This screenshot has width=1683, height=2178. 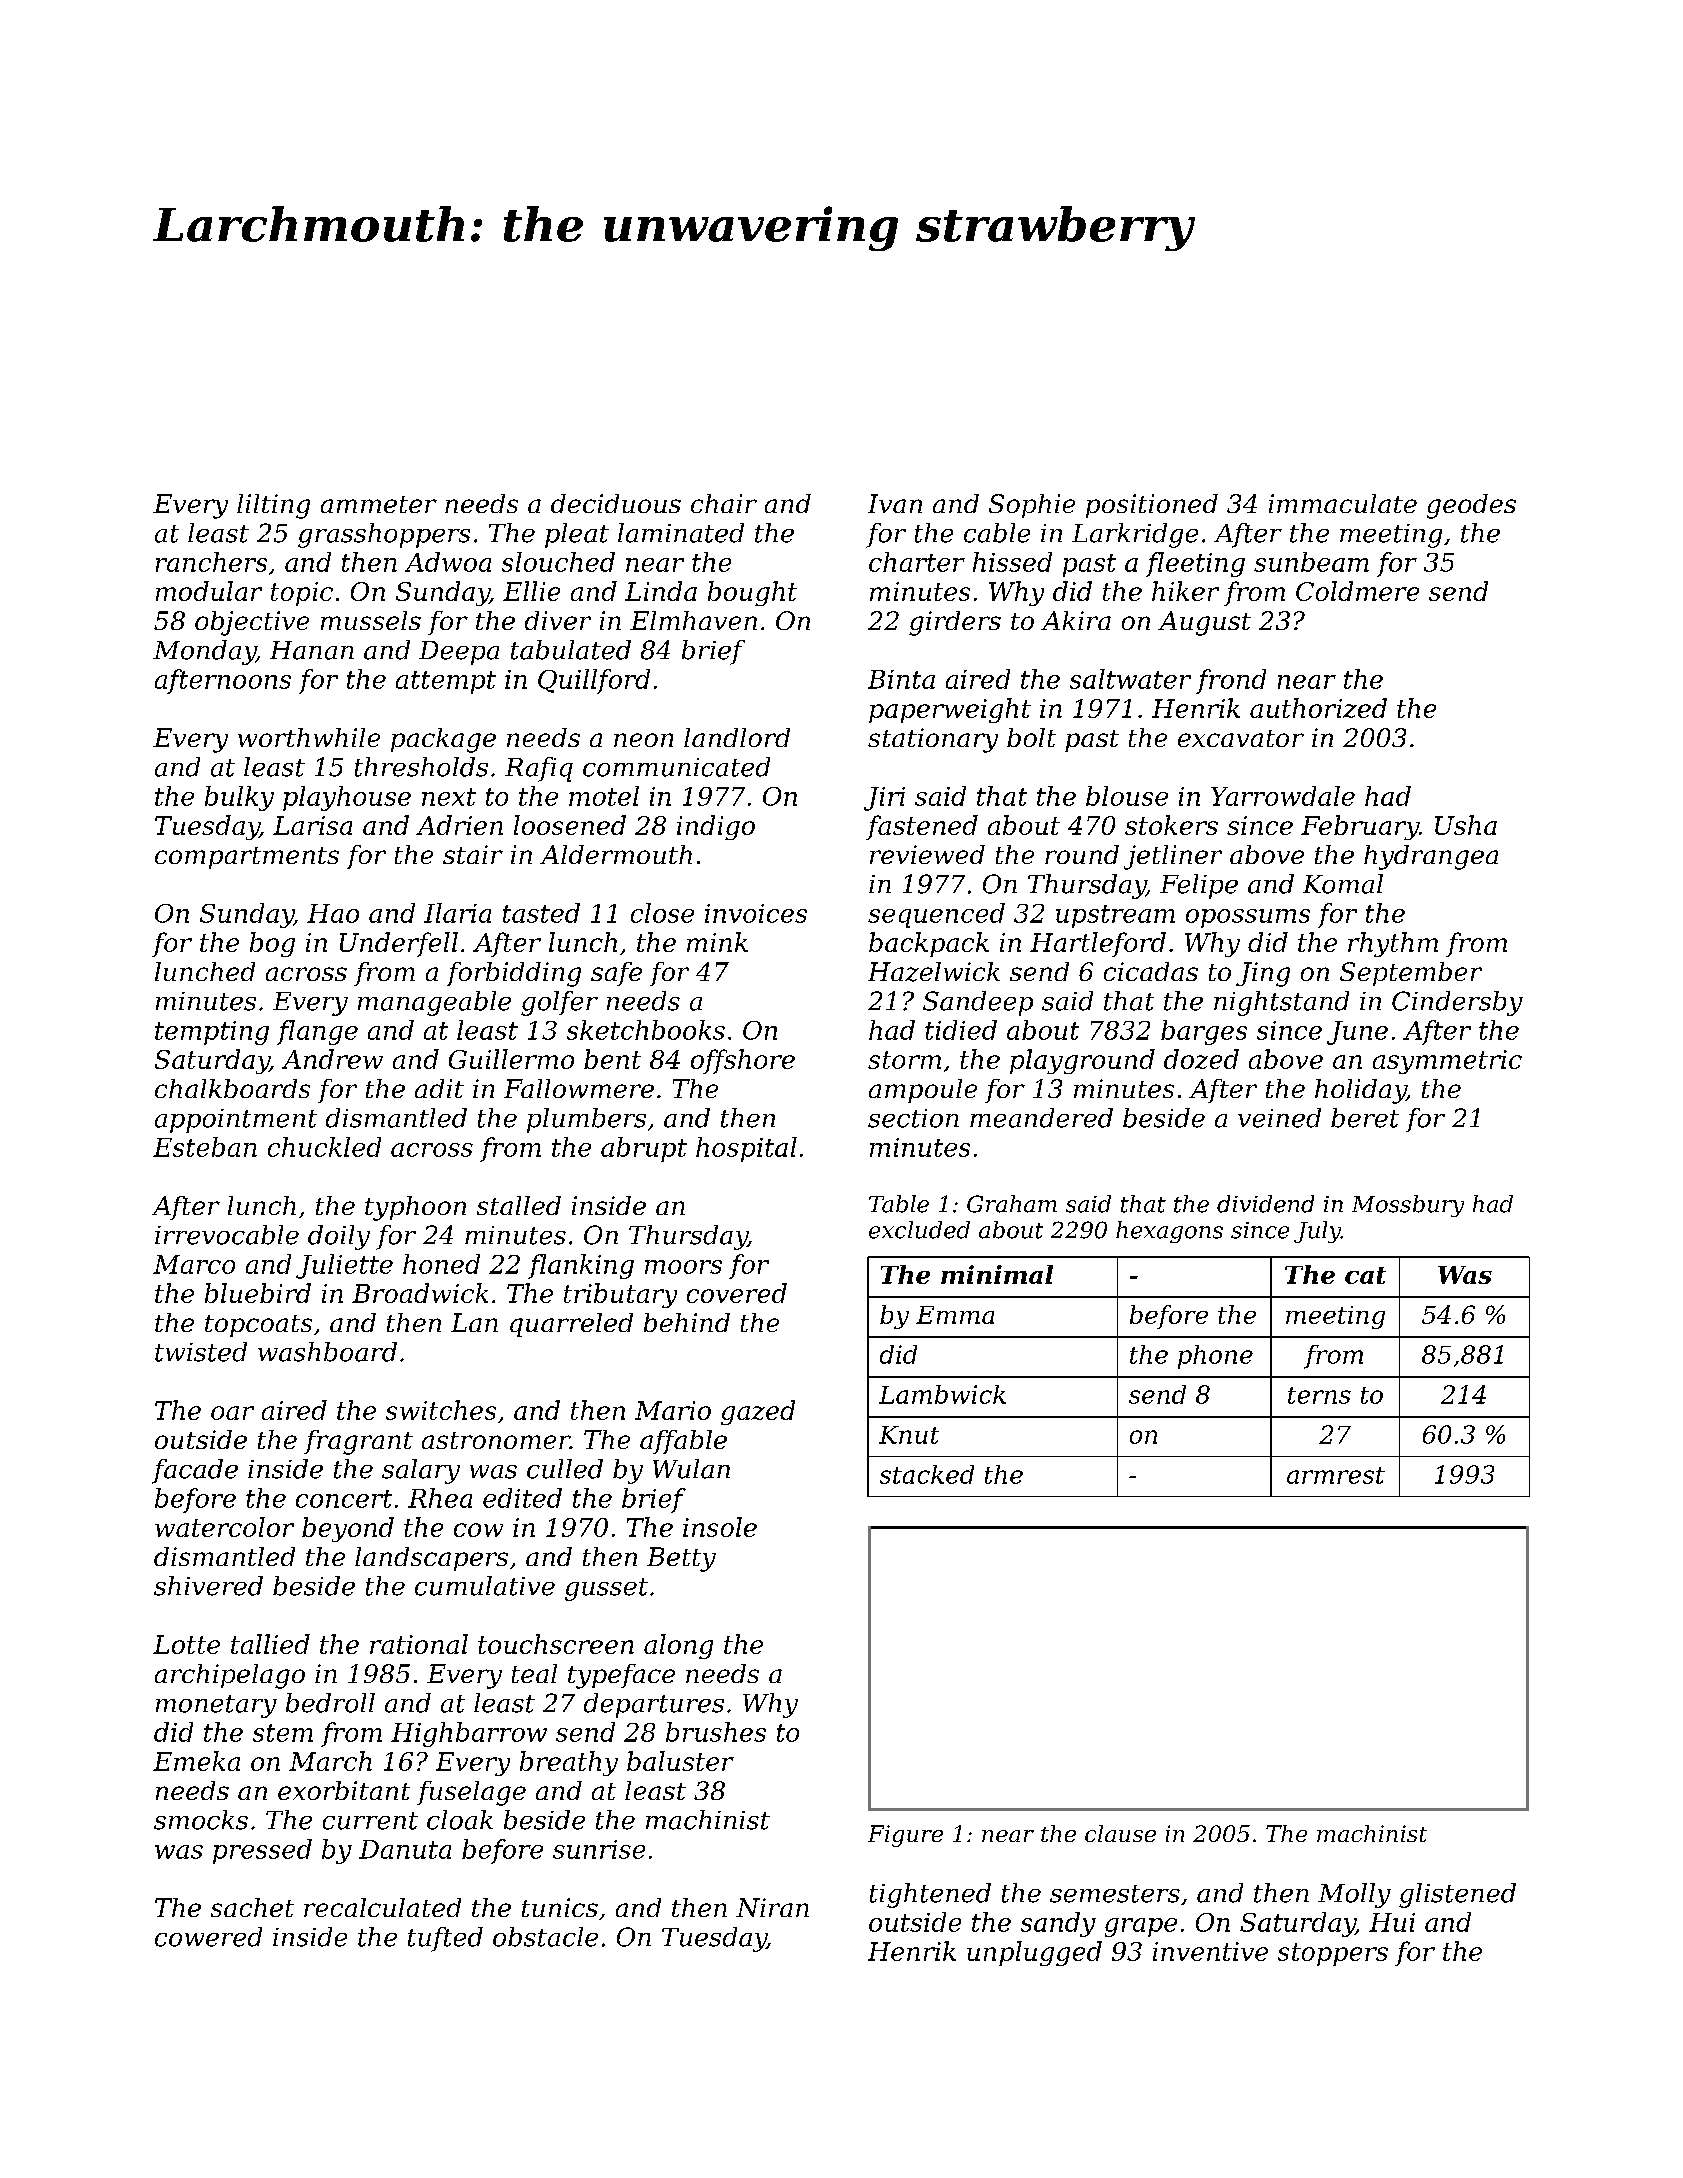 What do you see at coordinates (209, 591) in the screenshot?
I see `modular` at bounding box center [209, 591].
